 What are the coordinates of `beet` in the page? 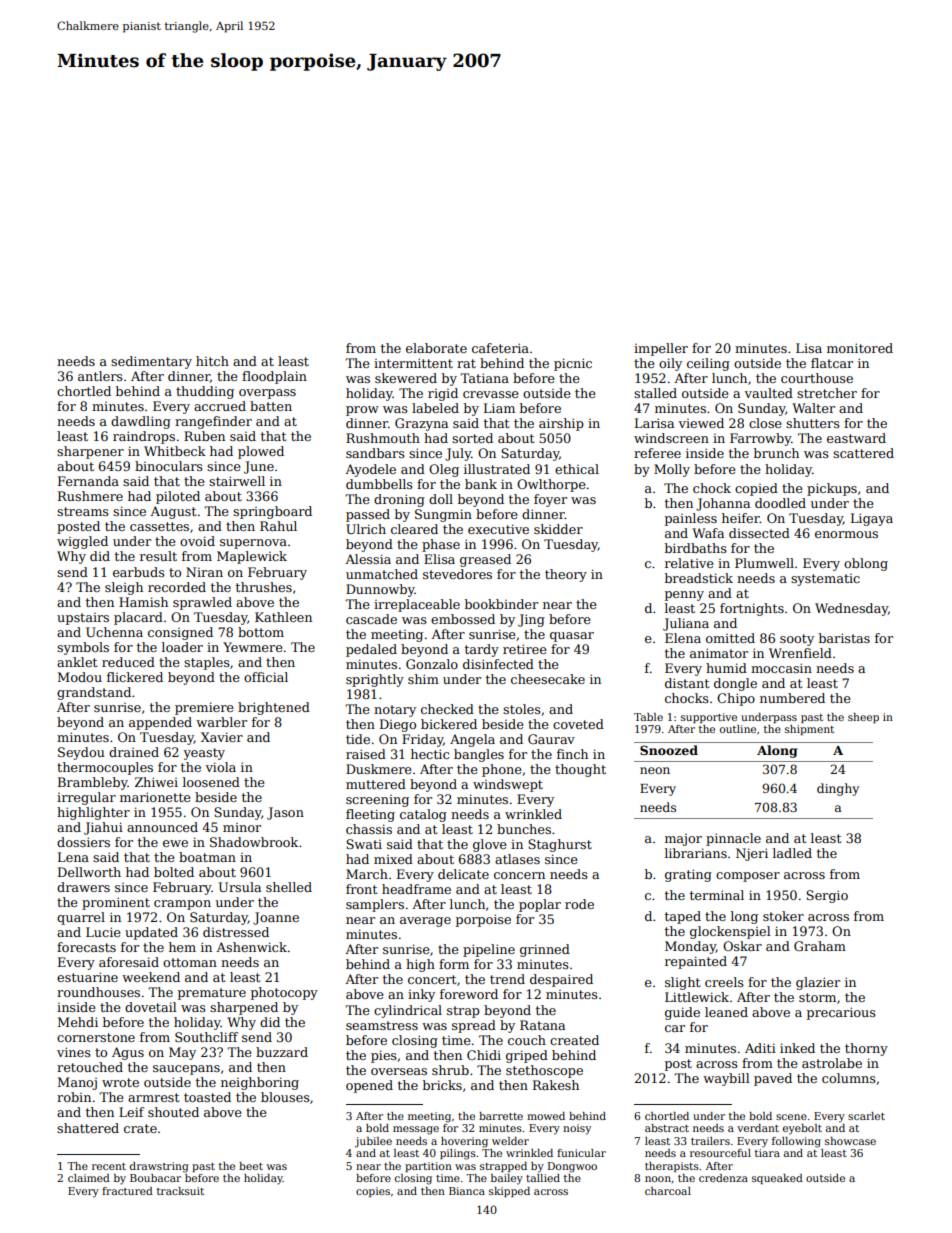 It's located at (251, 1166).
